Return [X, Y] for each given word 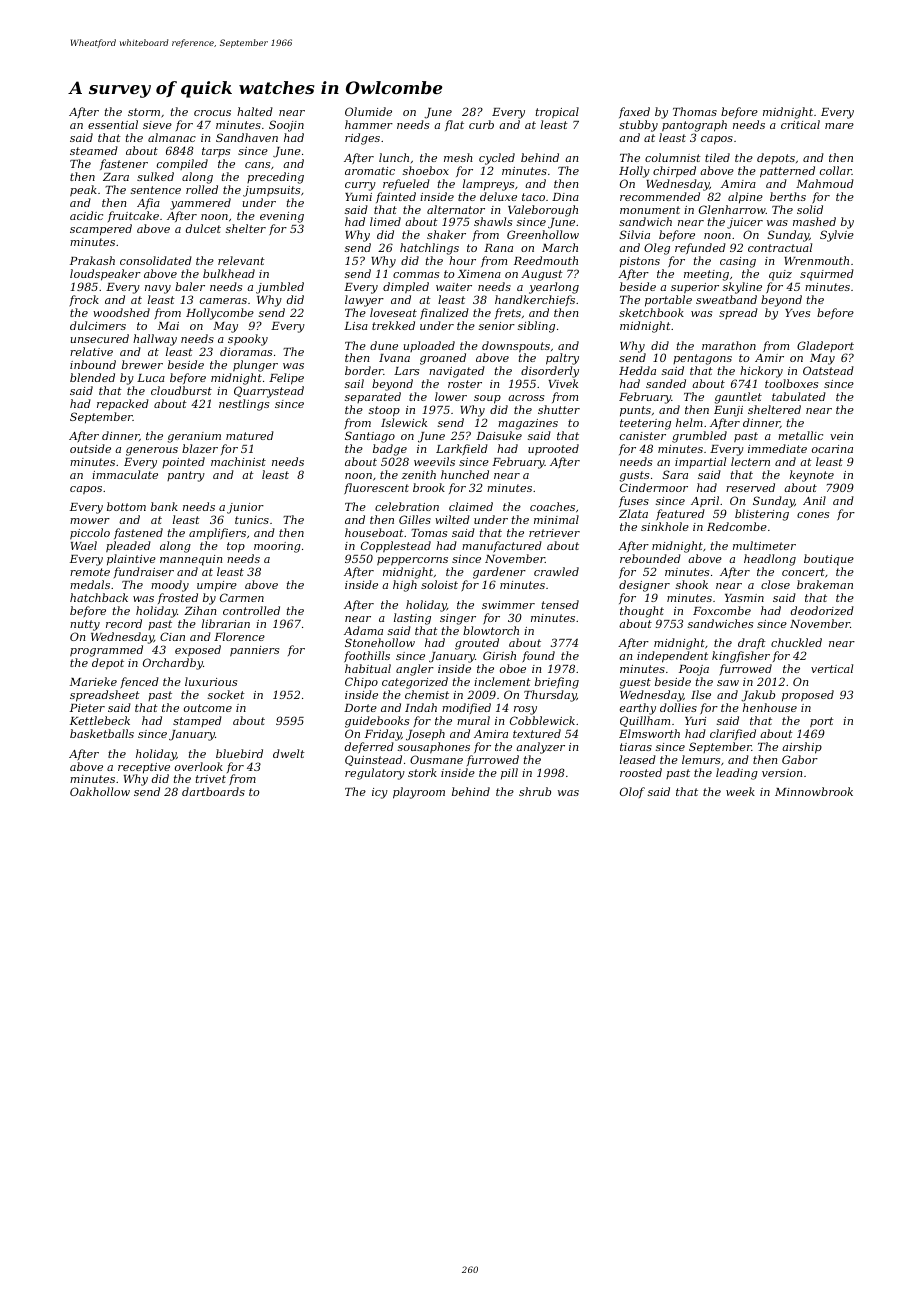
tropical [557, 113]
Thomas [695, 111]
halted [255, 111]
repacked [123, 404]
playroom [419, 793]
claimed [471, 506]
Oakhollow [100, 791]
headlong [770, 560]
